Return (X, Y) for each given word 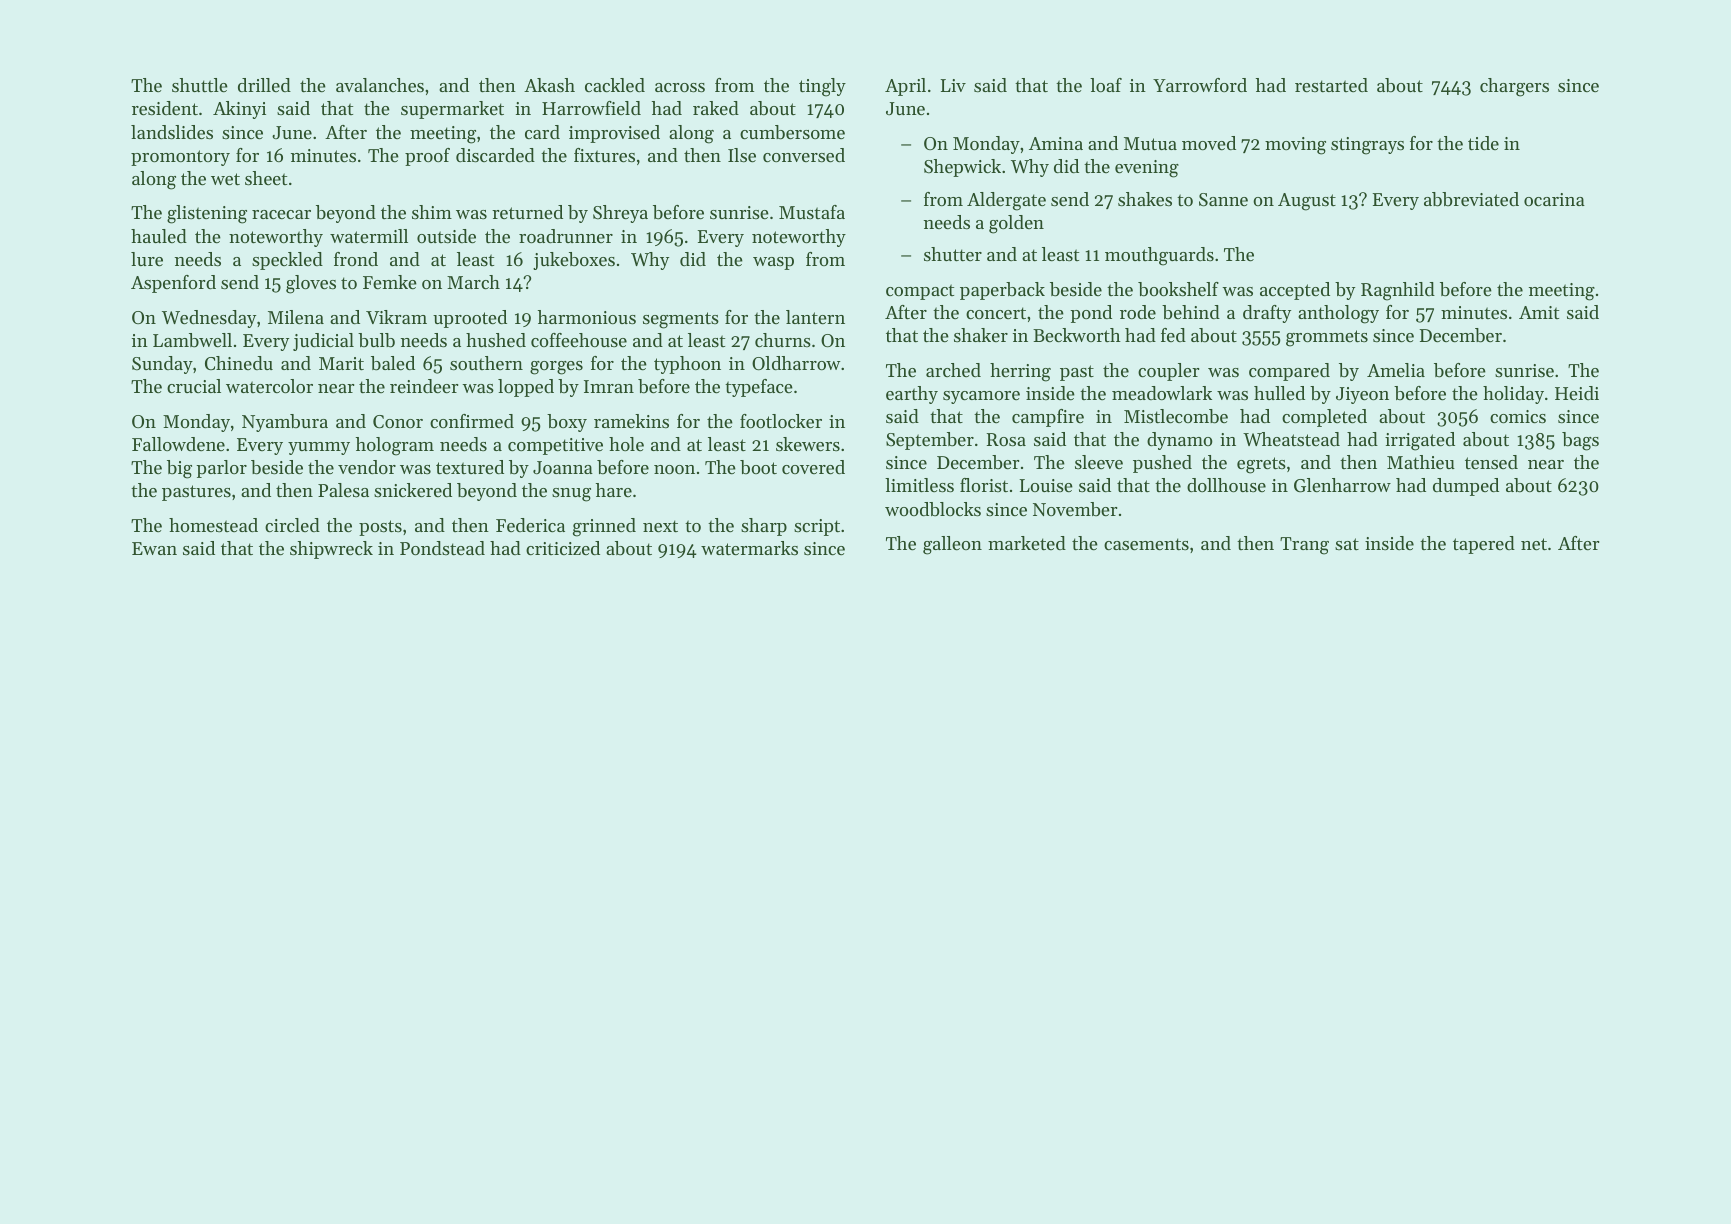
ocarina (1554, 199)
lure (147, 259)
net (1534, 544)
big (179, 469)
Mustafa (812, 212)
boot (758, 467)
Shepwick (962, 168)
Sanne (1223, 200)
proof (427, 157)
